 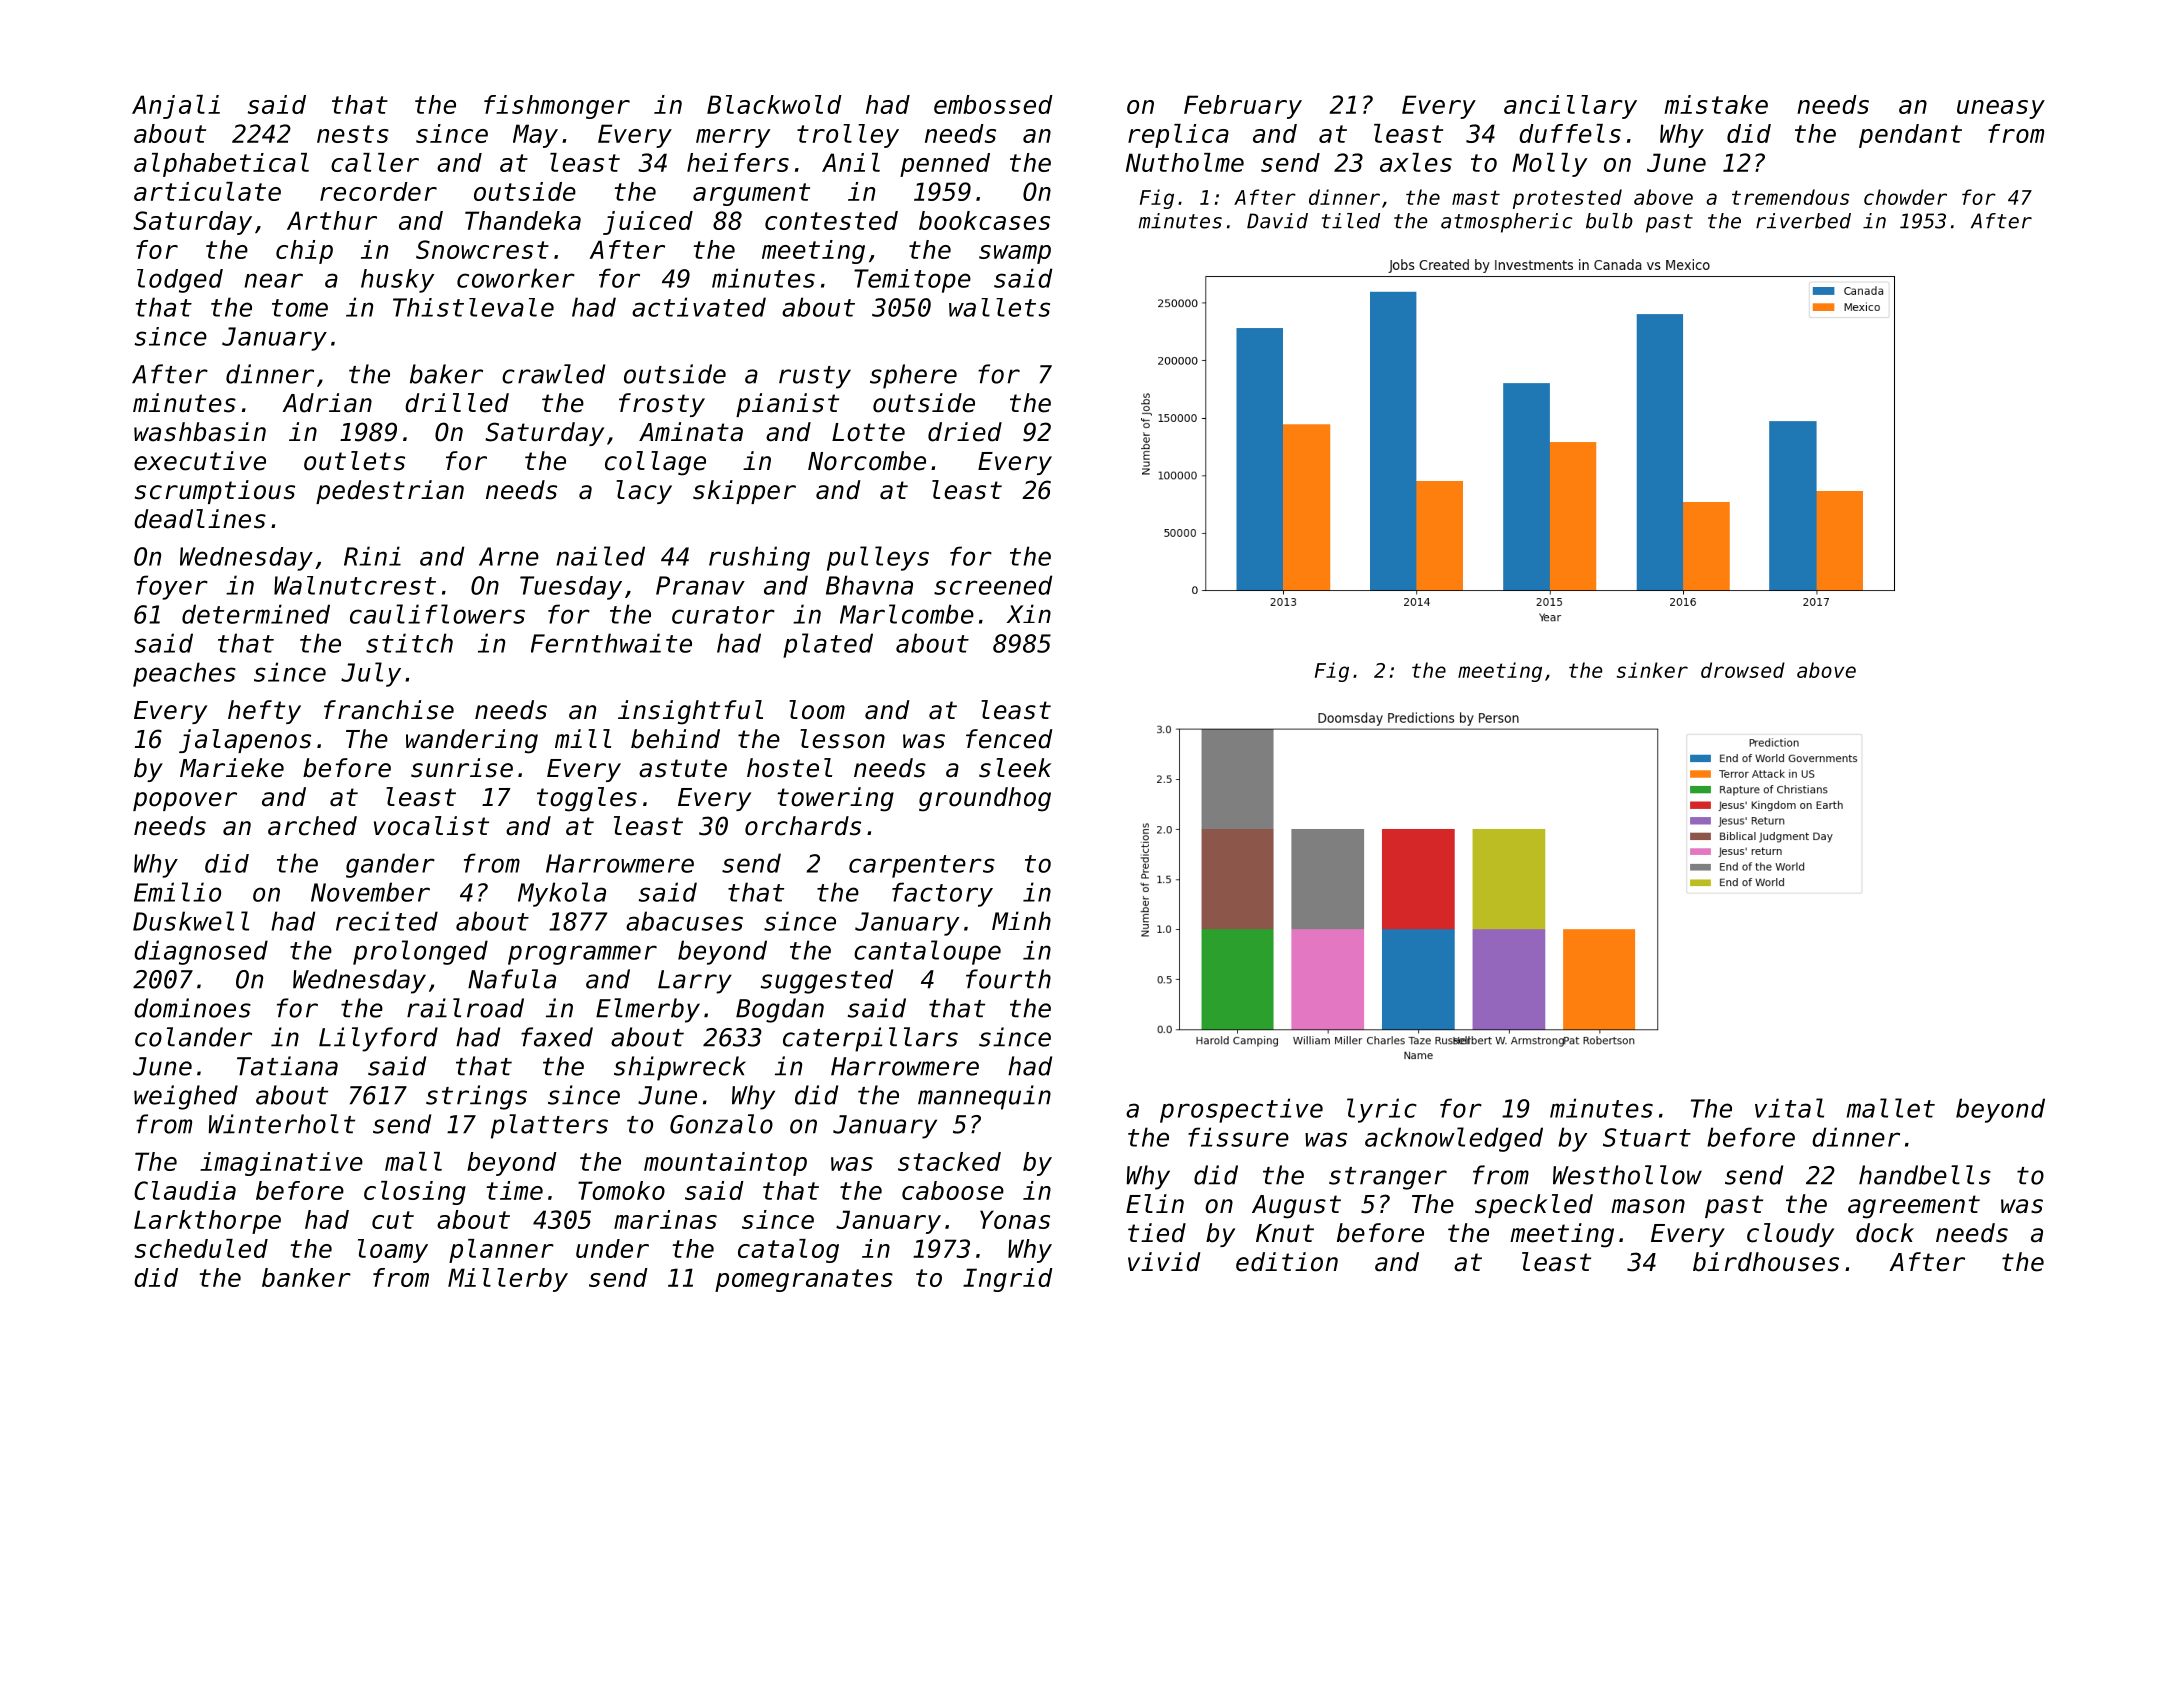 What do you see at coordinates (1351, 221) in the screenshot?
I see `tiled` at bounding box center [1351, 221].
